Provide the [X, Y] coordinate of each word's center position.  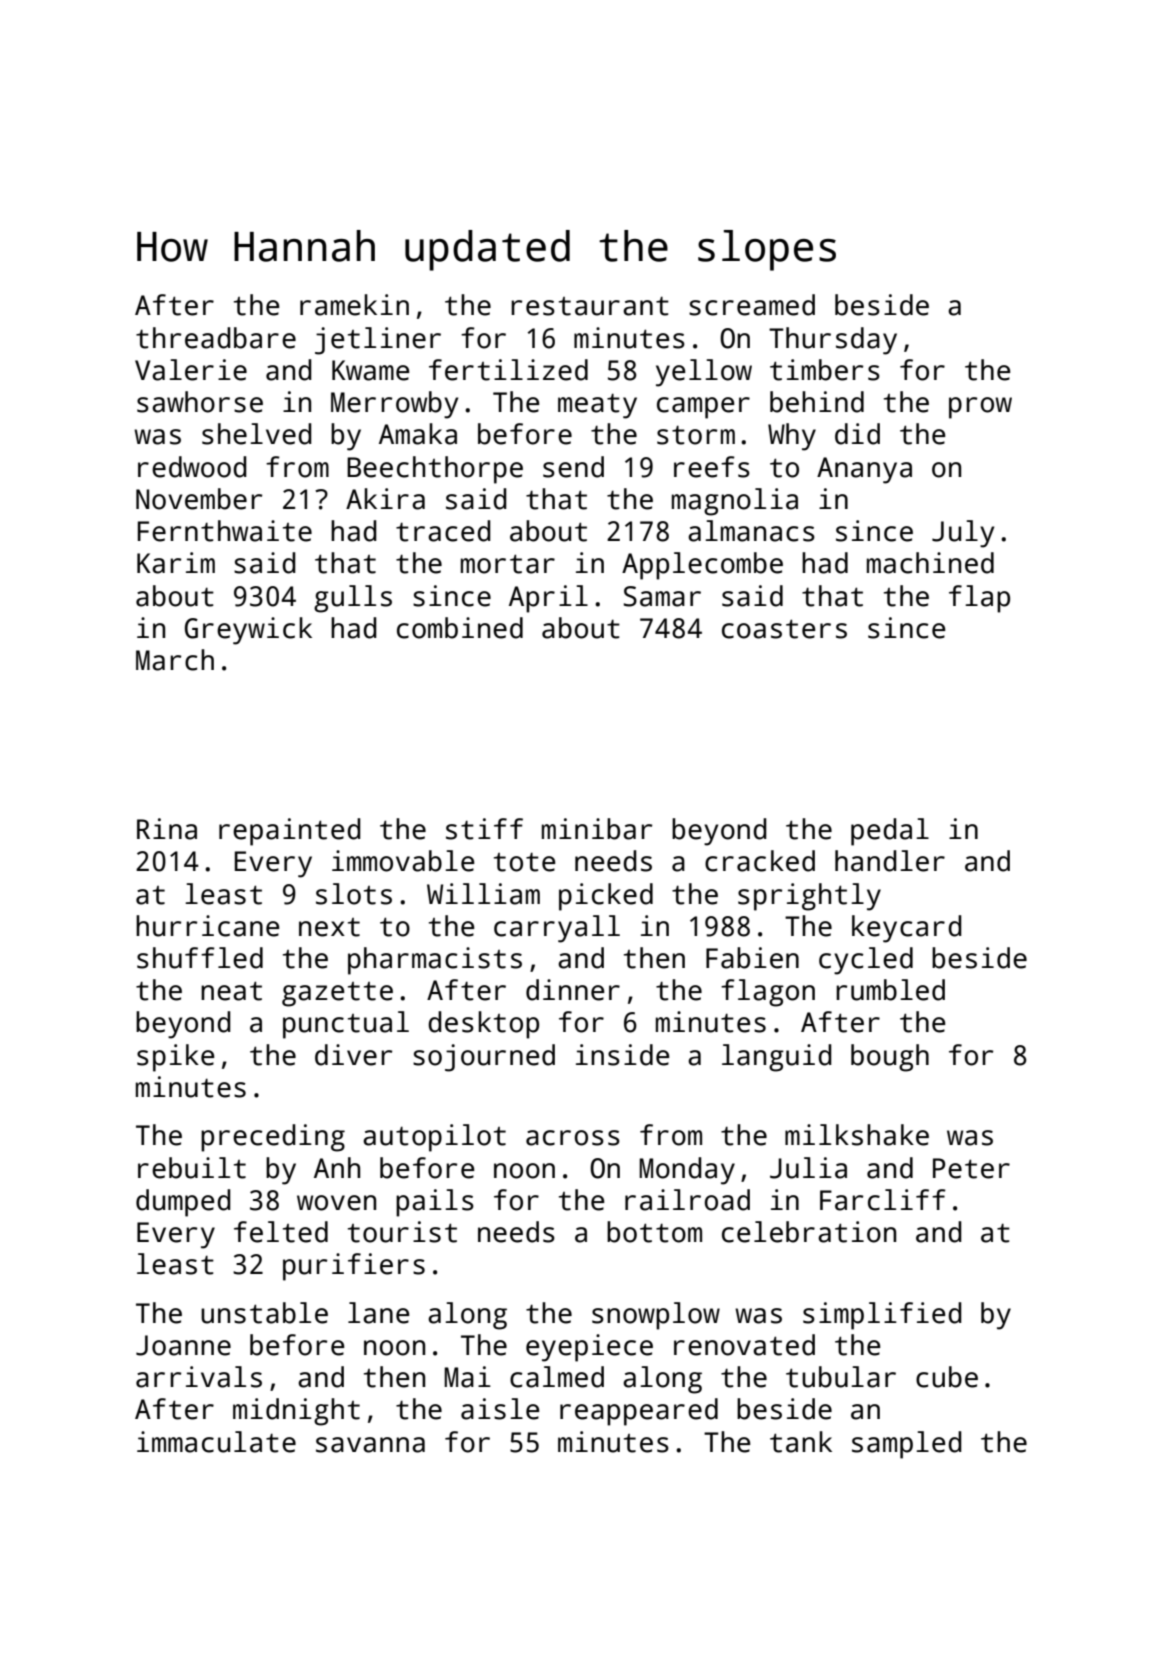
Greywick [248, 631]
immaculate [216, 1442]
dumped [183, 1203]
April [548, 599]
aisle [500, 1409]
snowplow [656, 1316]
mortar [508, 564]
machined [930, 563]
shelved [257, 434]
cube [947, 1377]
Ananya [864, 470]
